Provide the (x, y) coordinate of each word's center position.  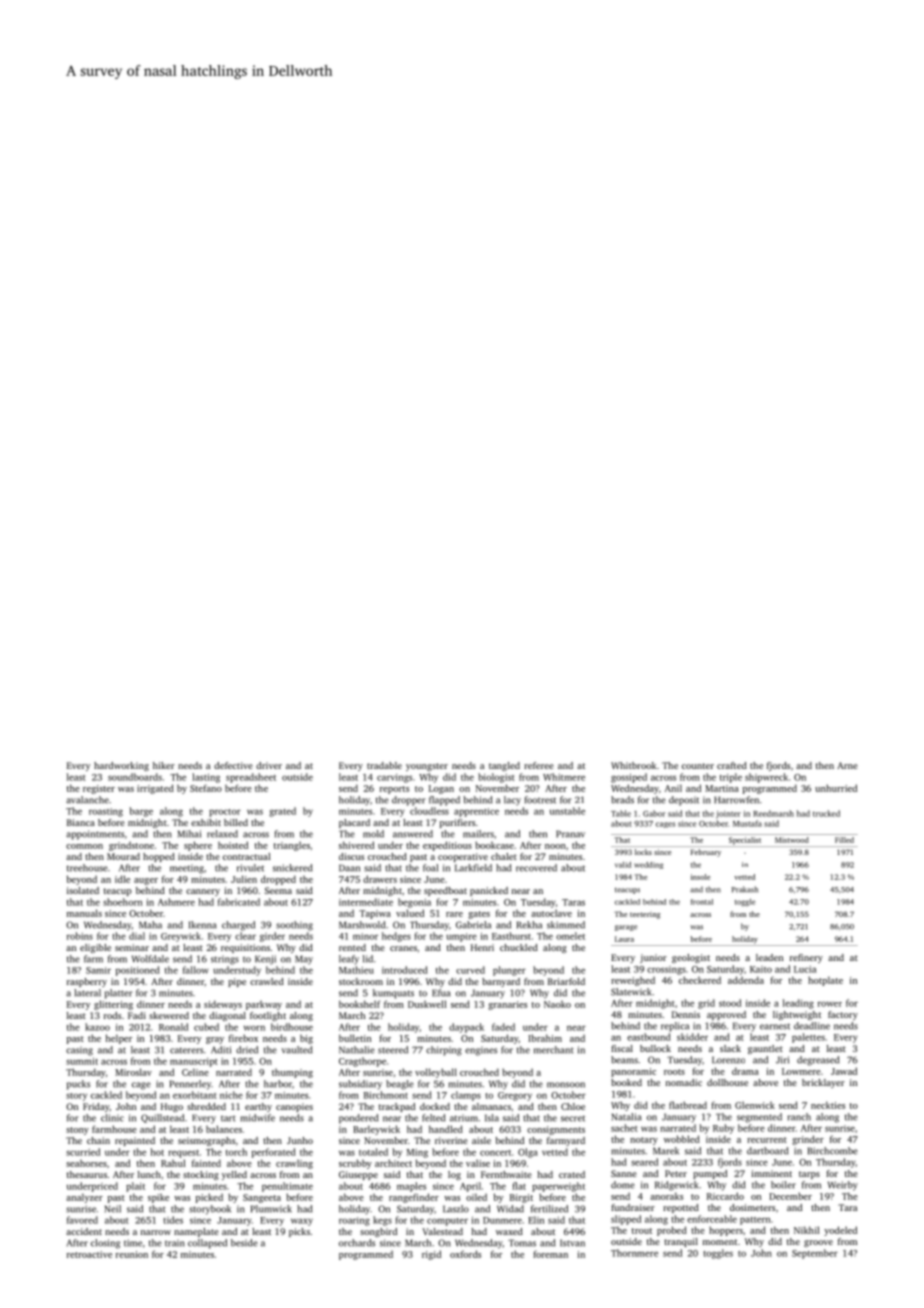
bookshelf (360, 1004)
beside (244, 1243)
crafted (732, 765)
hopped (159, 857)
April (470, 1187)
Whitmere (564, 777)
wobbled (682, 1139)
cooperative (463, 857)
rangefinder (414, 1198)
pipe (237, 982)
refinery (806, 958)
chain (98, 1140)
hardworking (121, 766)
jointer (728, 815)
